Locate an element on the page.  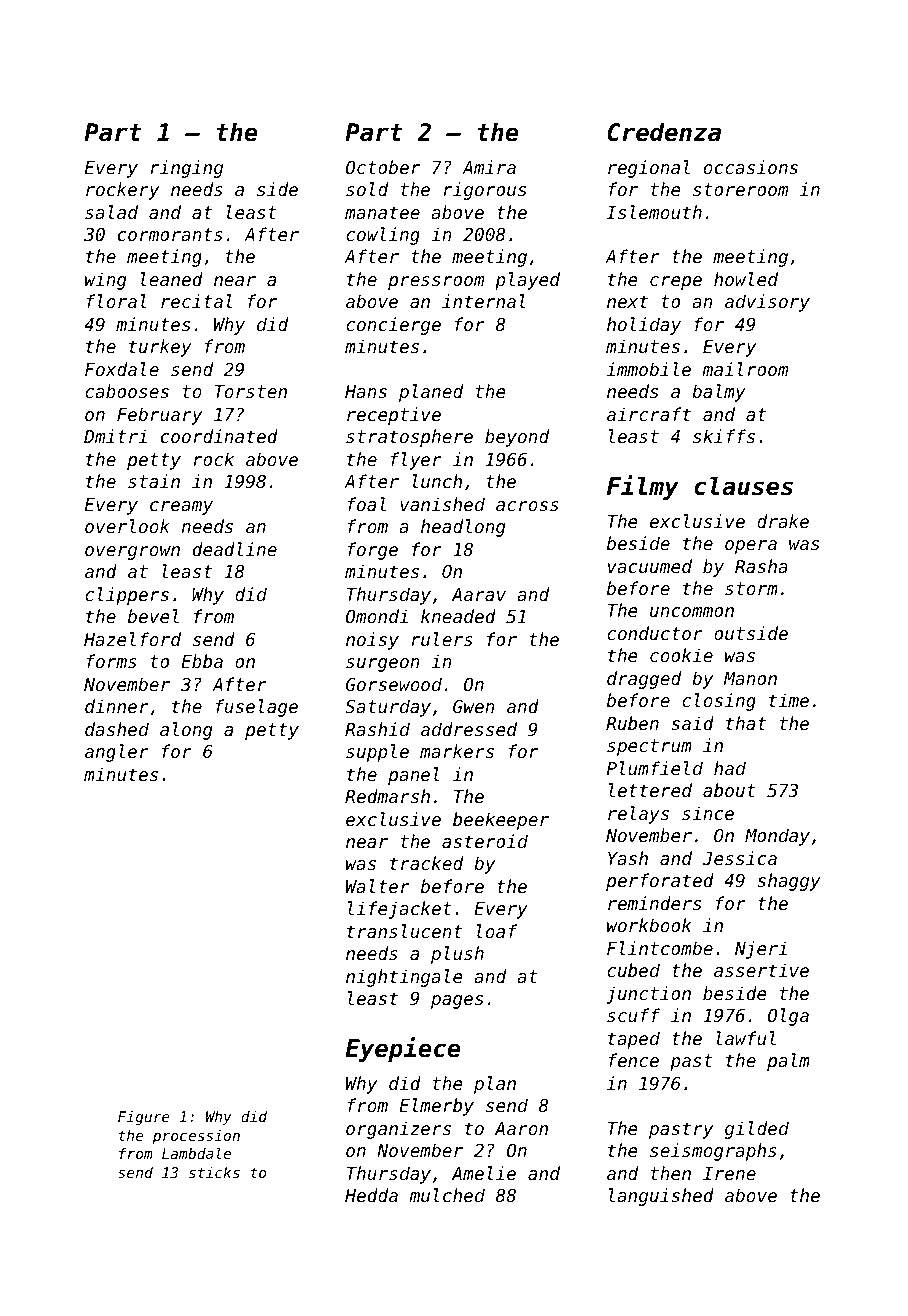
relays is located at coordinates (638, 815).
